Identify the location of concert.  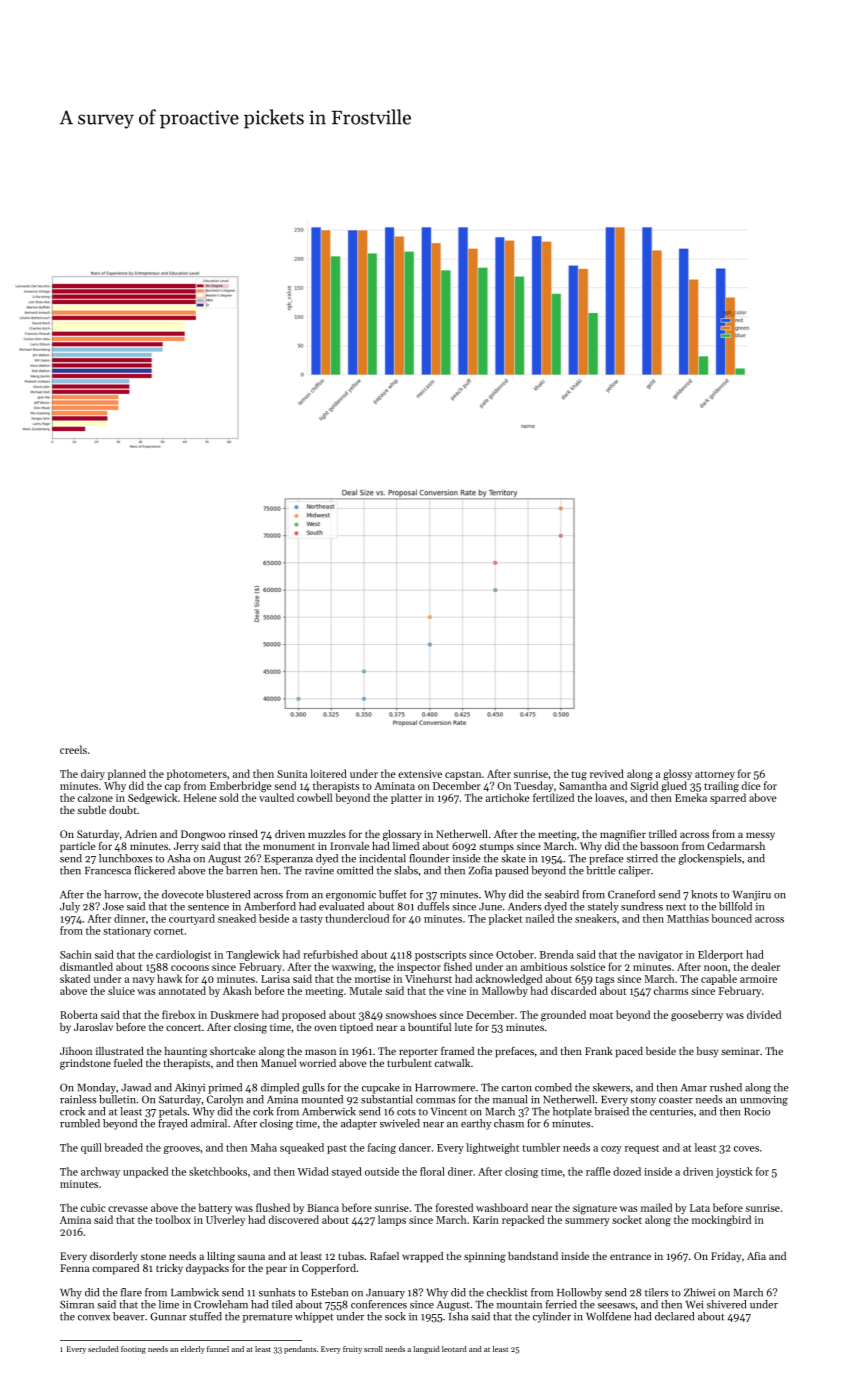
(183, 1027).
